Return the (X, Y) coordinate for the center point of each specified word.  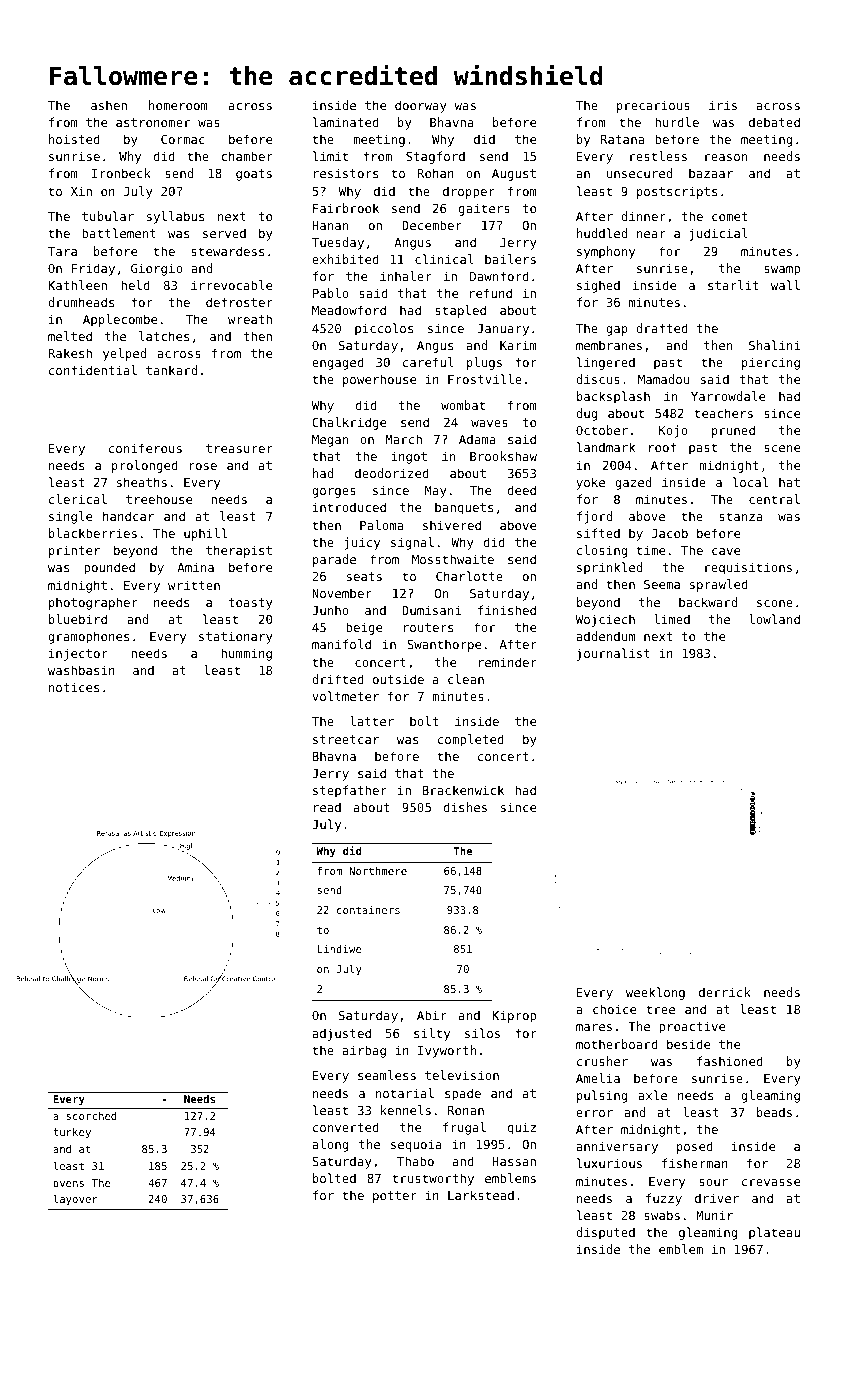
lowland (774, 619)
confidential (93, 370)
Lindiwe (339, 949)
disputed (605, 1233)
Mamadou (663, 379)
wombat (463, 405)
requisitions (748, 568)
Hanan (330, 225)
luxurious (609, 1163)
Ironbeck (121, 173)
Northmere (378, 871)
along (330, 1145)
